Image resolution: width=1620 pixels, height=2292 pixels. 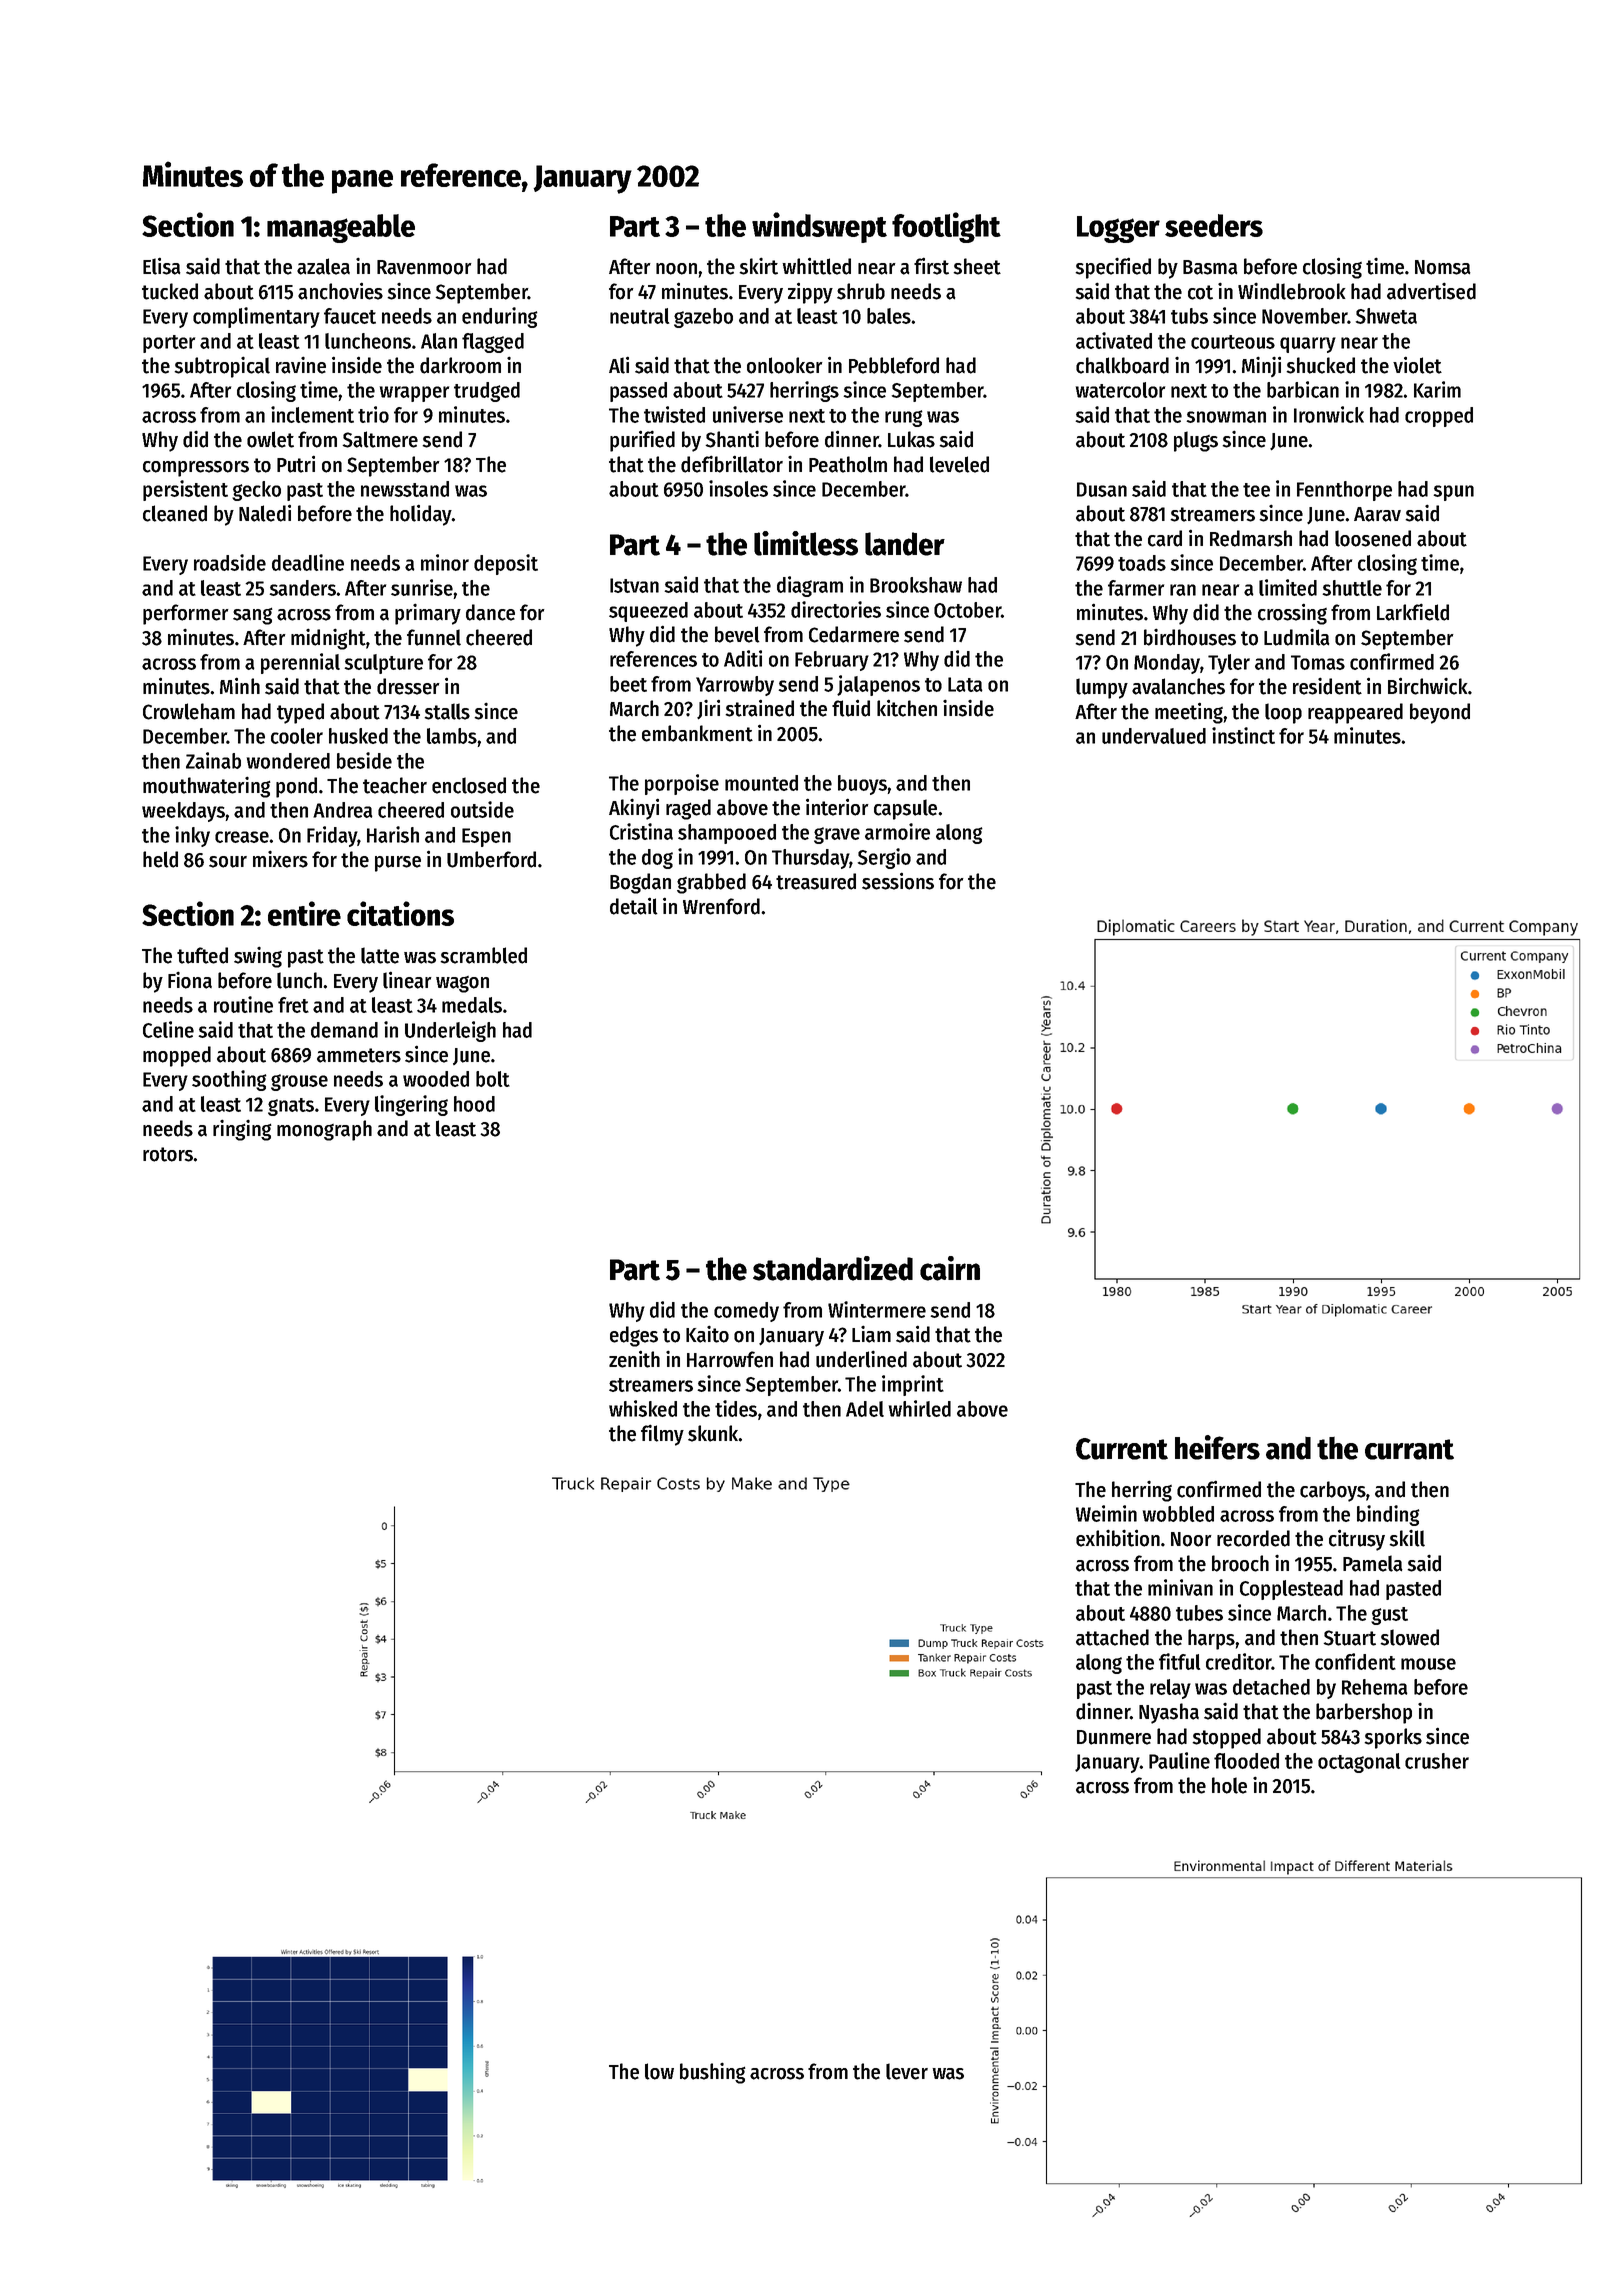 What do you see at coordinates (1113, 268) in the screenshot?
I see `specified` at bounding box center [1113, 268].
